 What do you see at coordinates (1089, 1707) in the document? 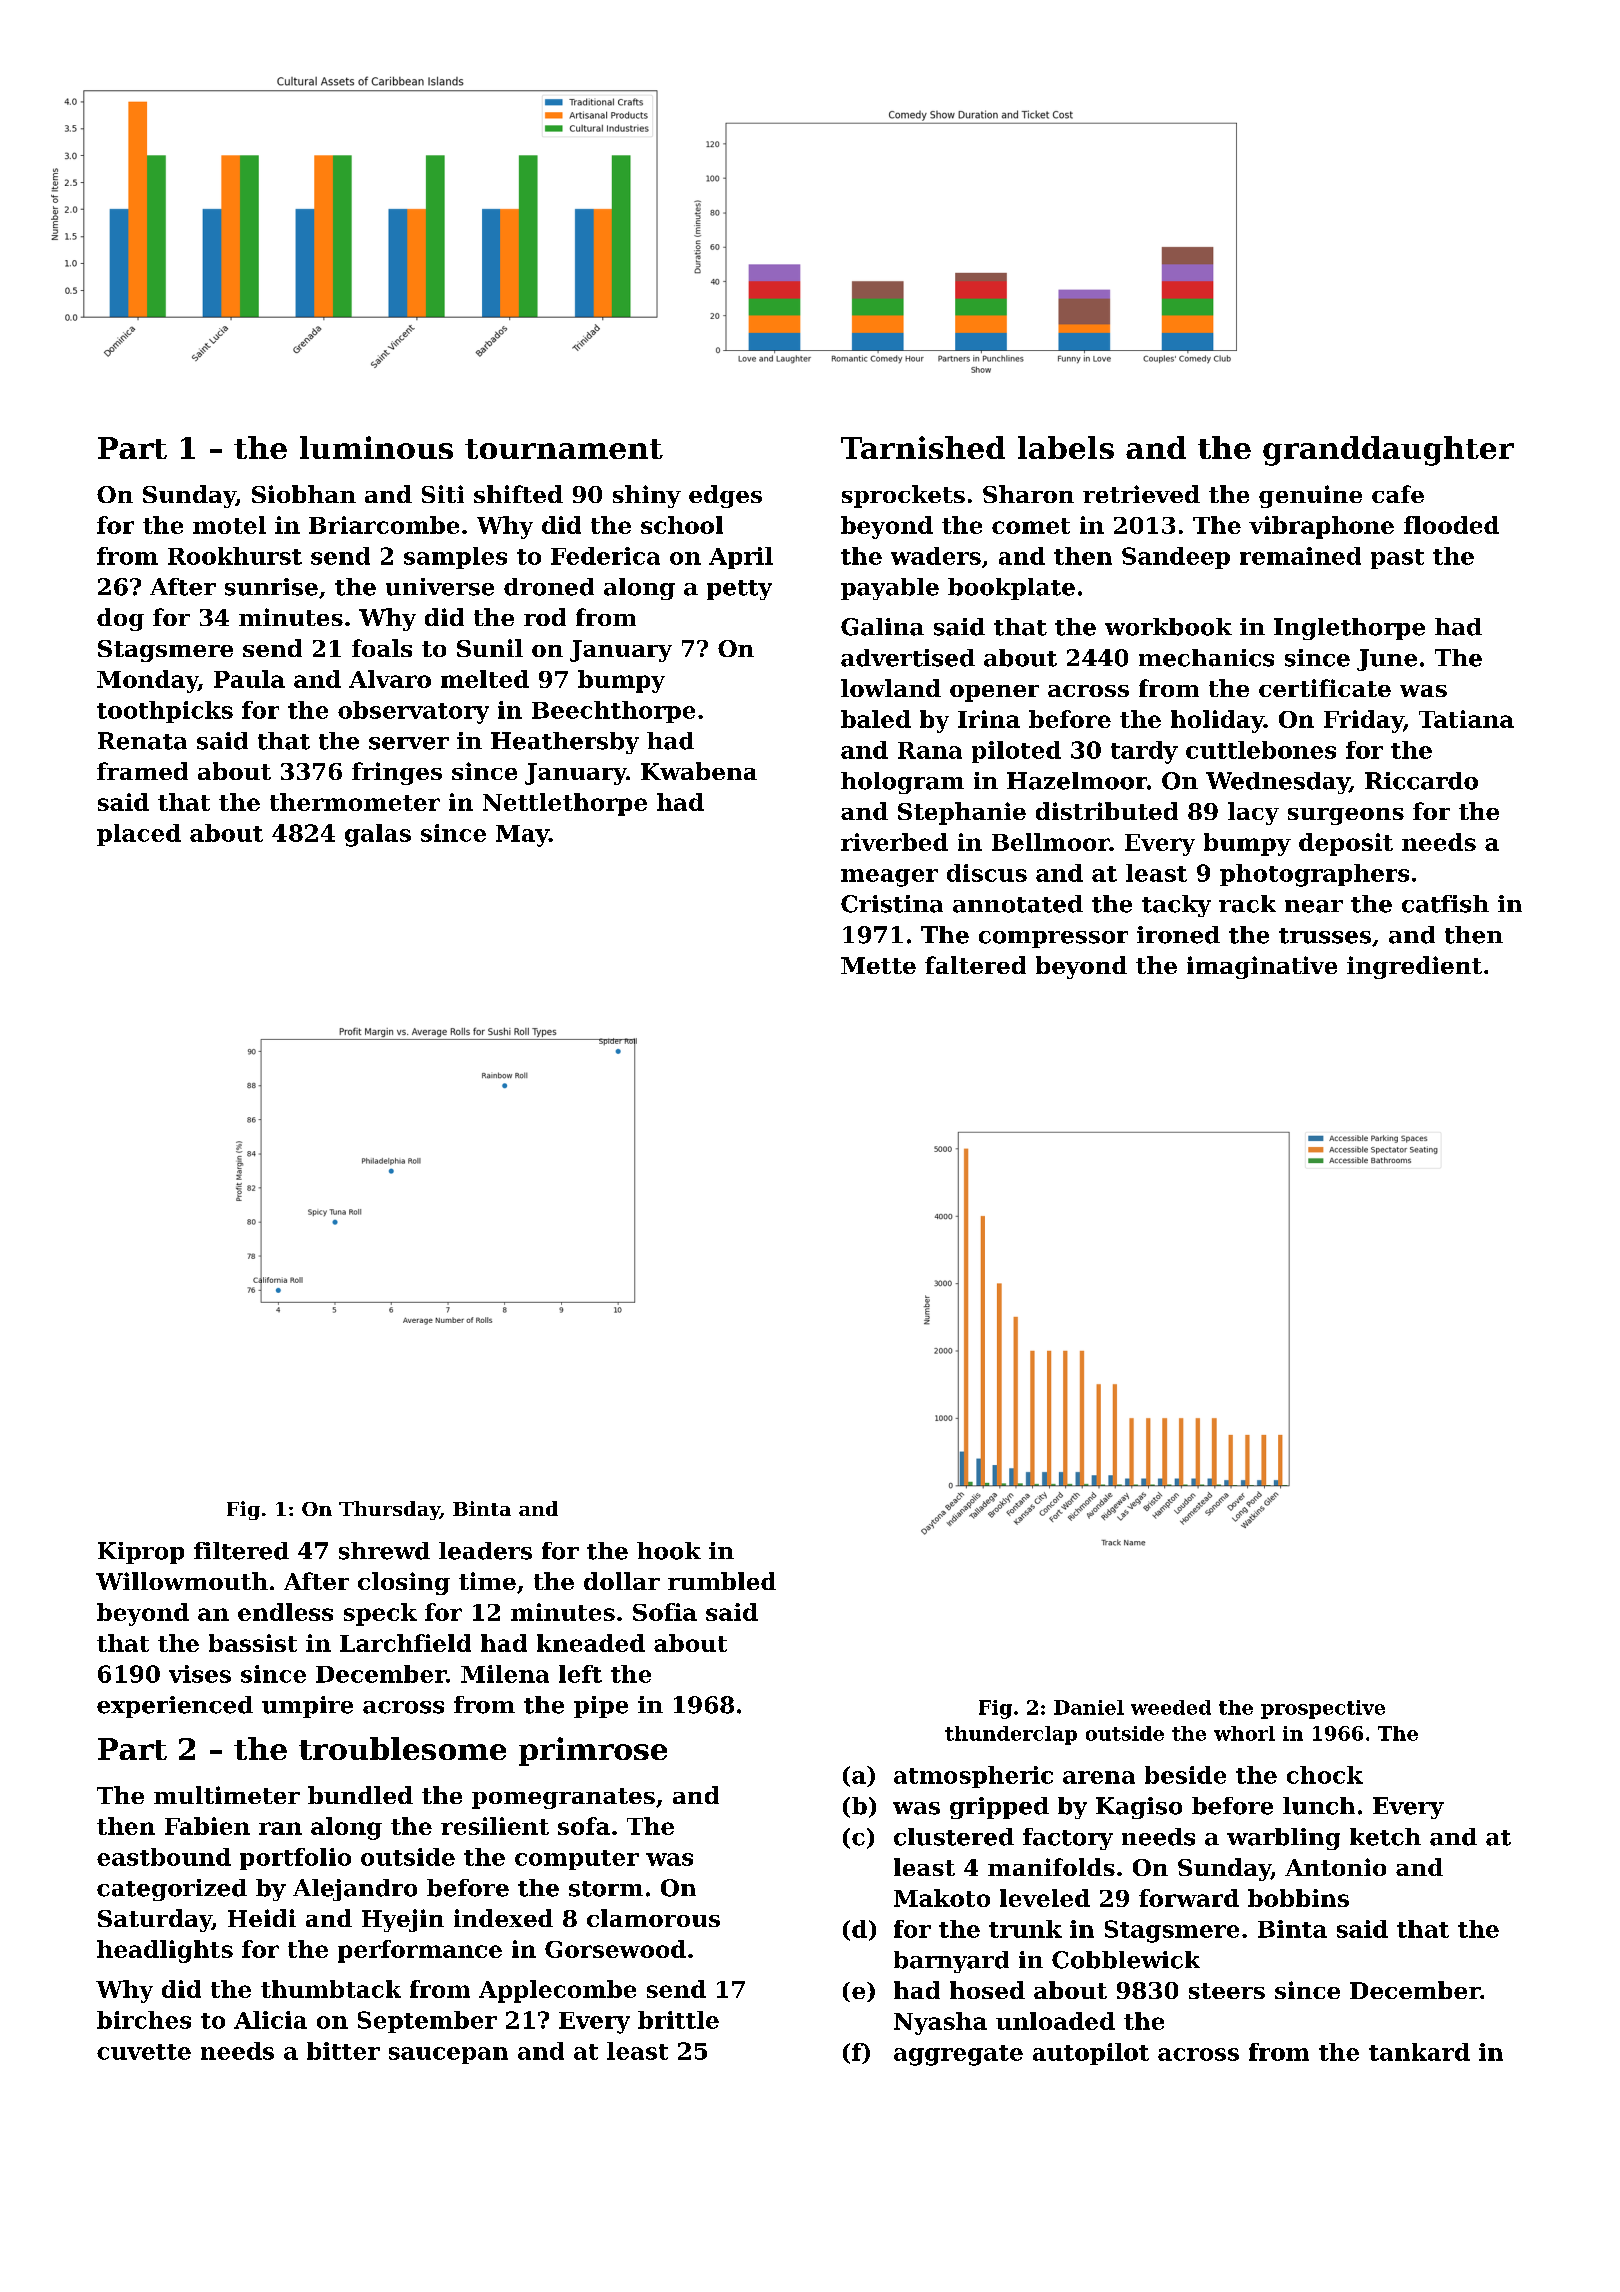
I see `Daniel` at bounding box center [1089, 1707].
